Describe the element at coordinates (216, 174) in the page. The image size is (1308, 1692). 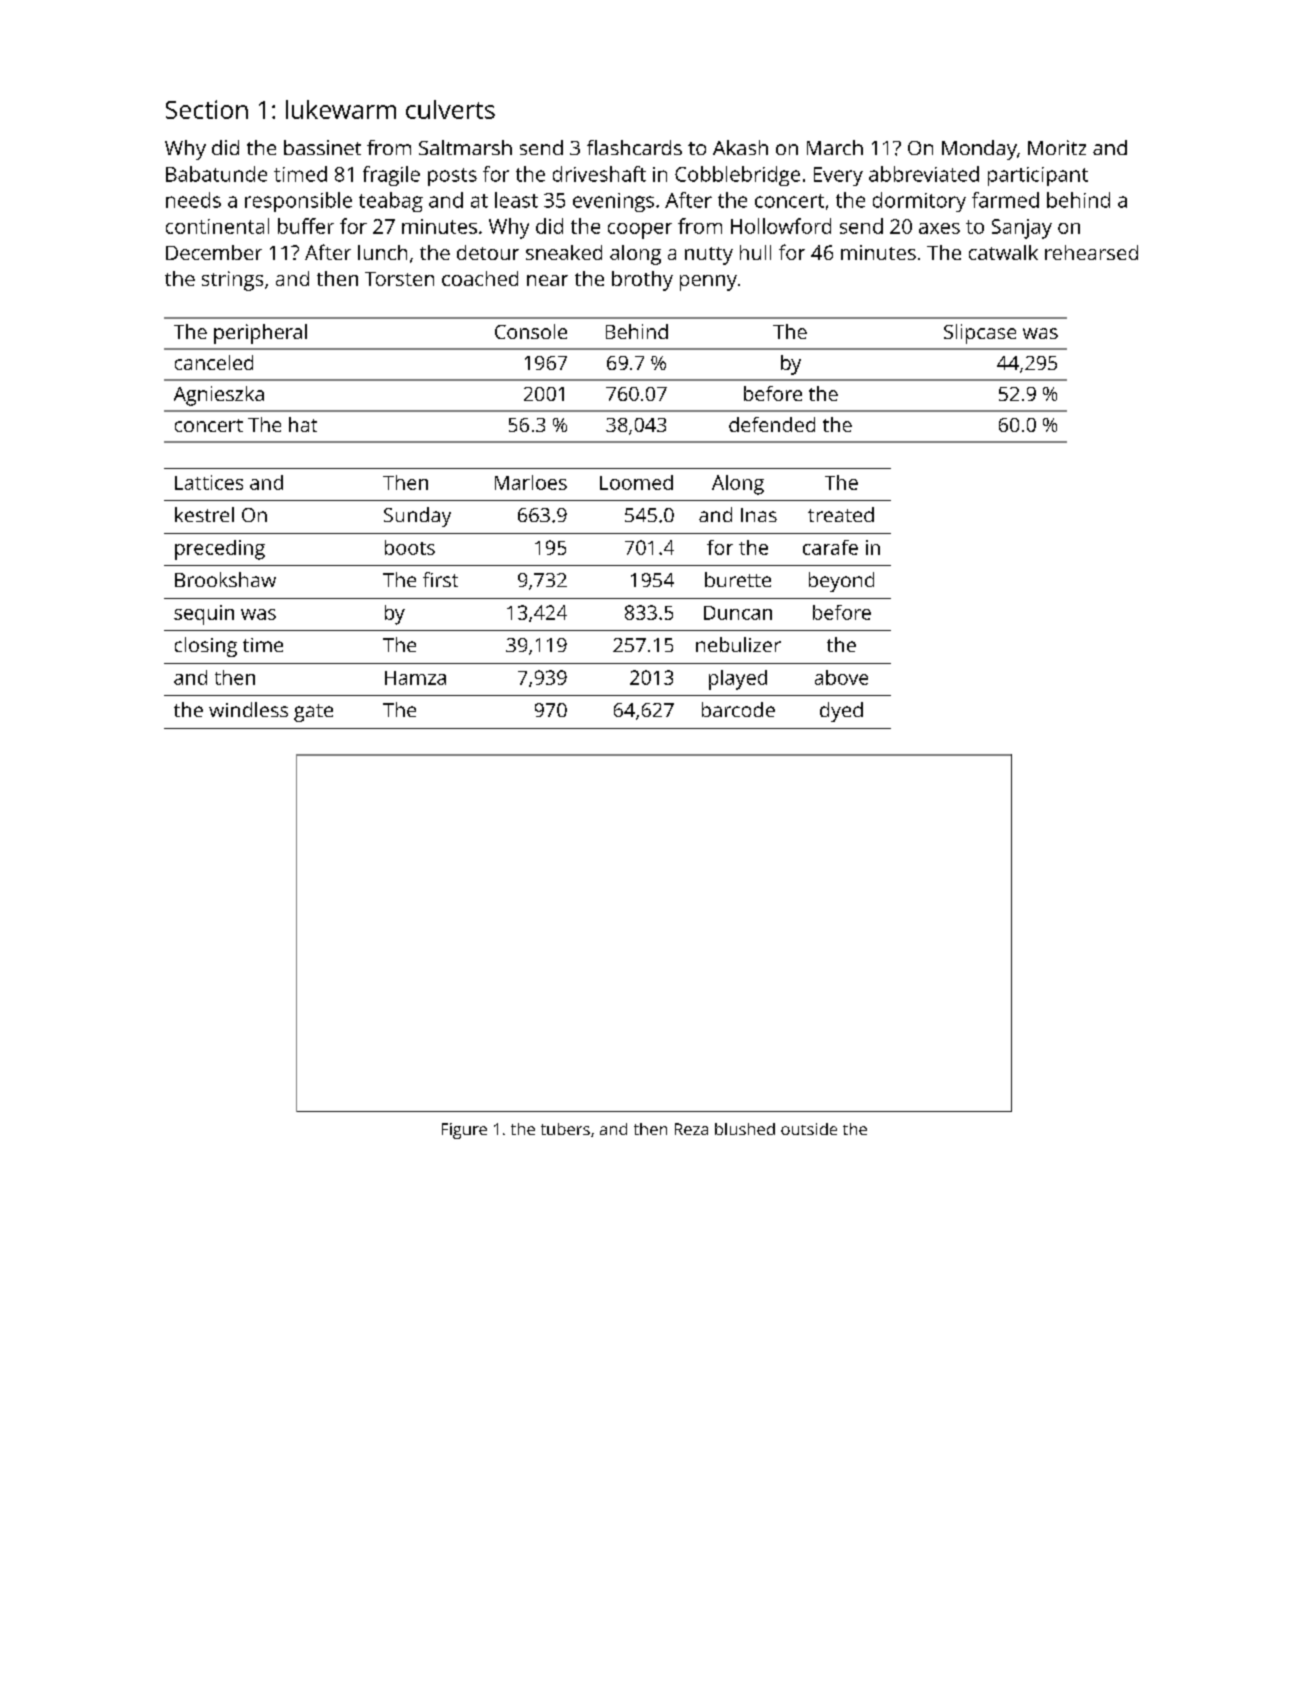
I see `Babatunde` at that location.
